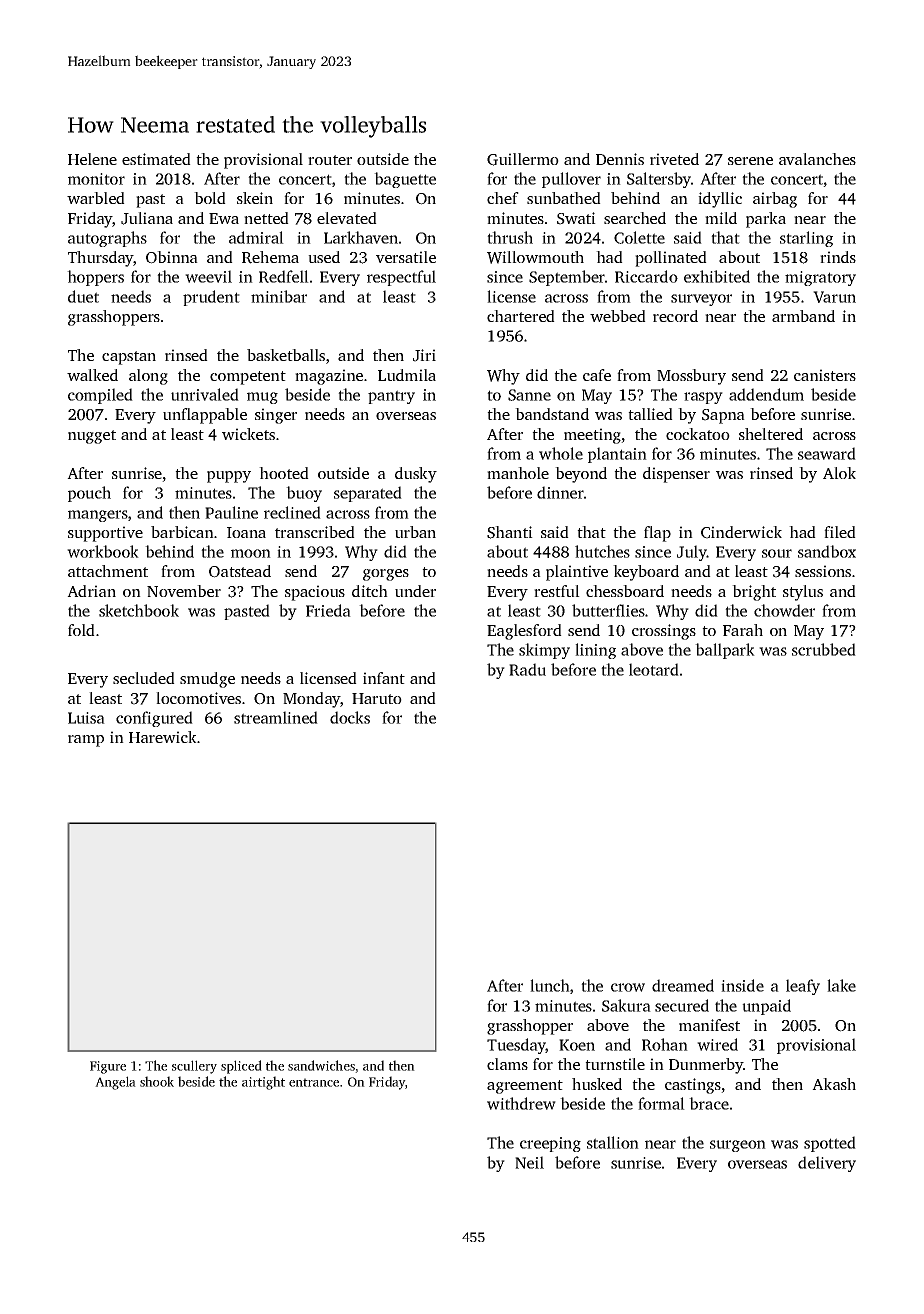  I want to click on avalanches, so click(817, 159).
